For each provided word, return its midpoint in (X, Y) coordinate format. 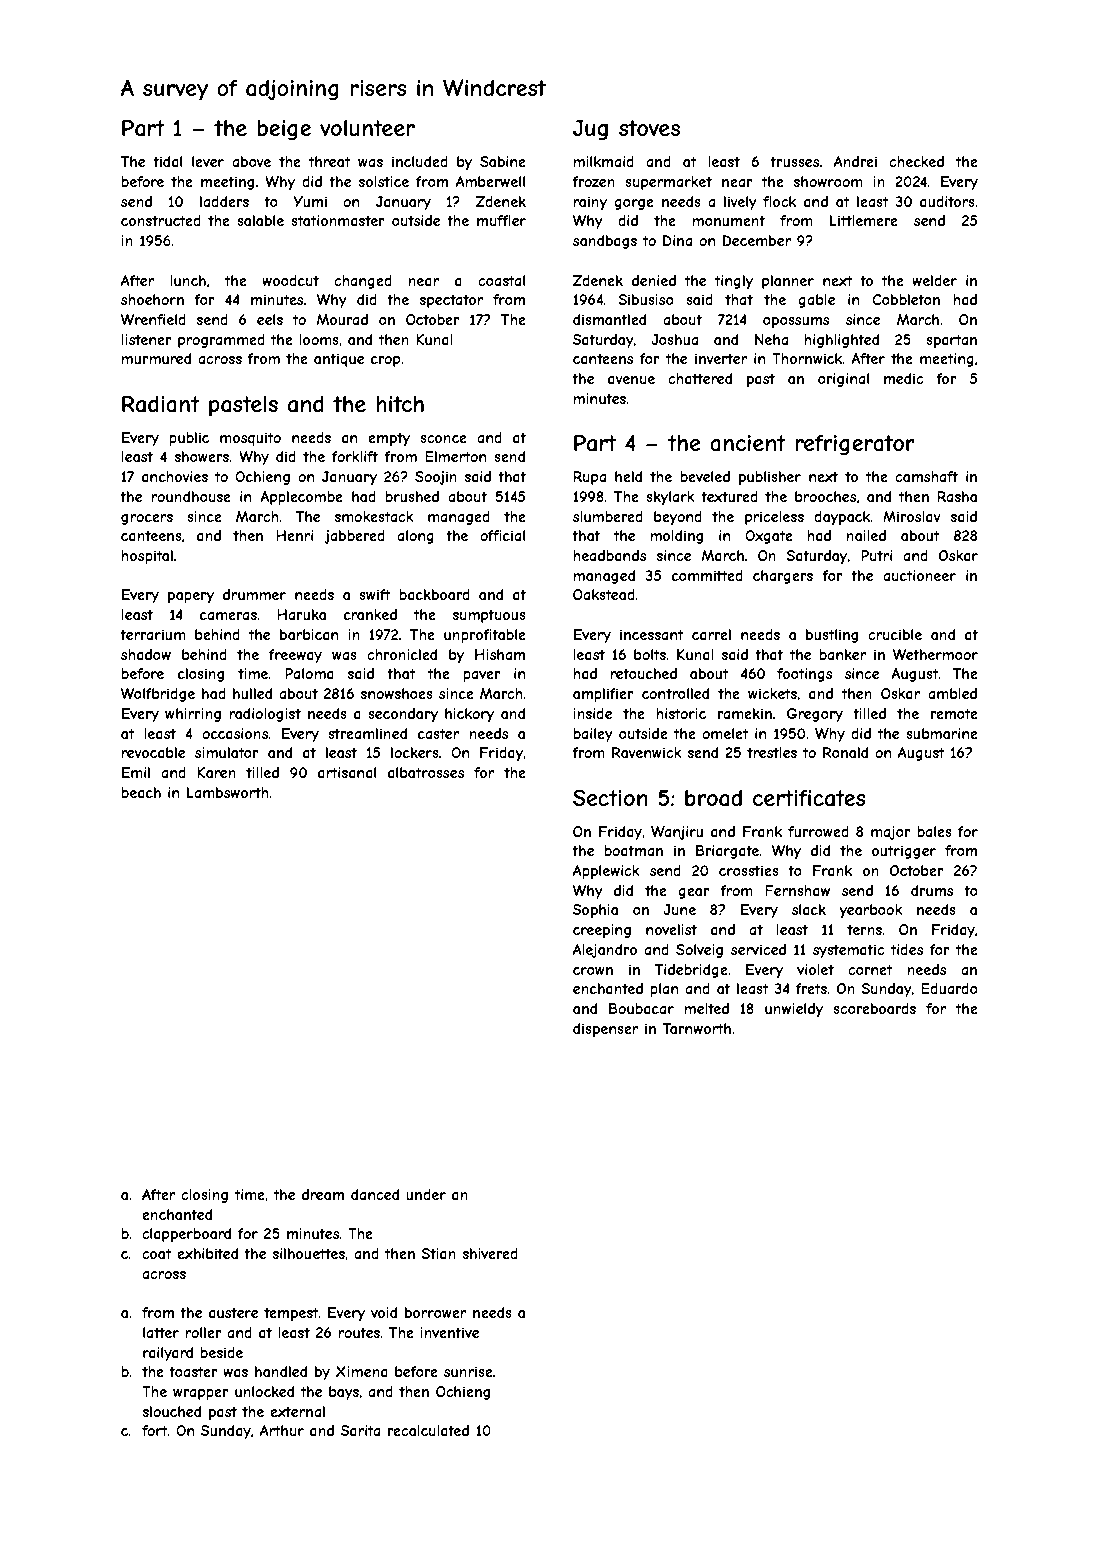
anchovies (175, 476)
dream (323, 1194)
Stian (438, 1253)
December (757, 240)
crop (385, 361)
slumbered (608, 516)
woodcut (290, 280)
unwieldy (794, 1010)
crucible (895, 634)
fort (155, 1430)
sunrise (468, 1371)
